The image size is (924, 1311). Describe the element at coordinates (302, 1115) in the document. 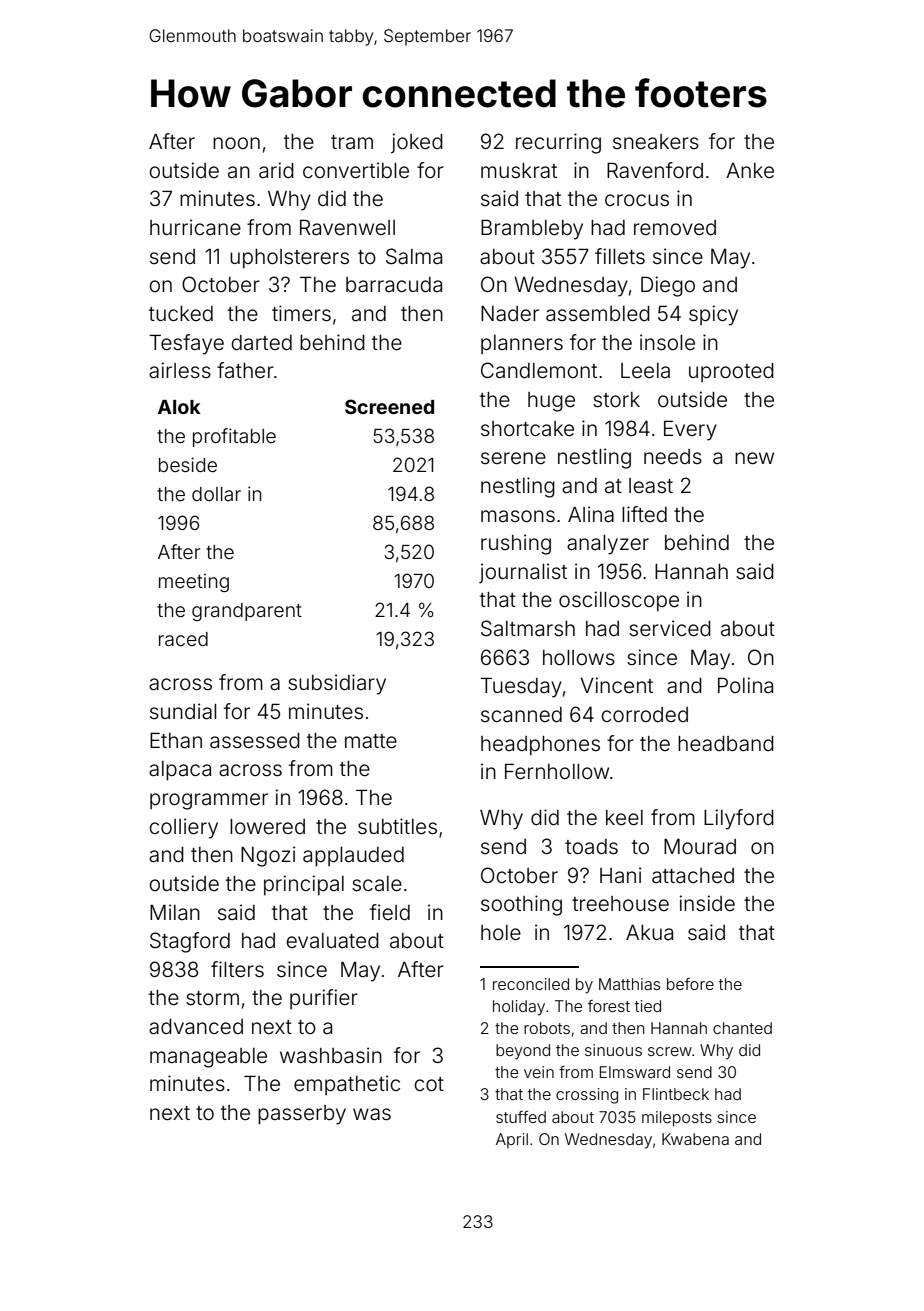

I see `passerby` at that location.
